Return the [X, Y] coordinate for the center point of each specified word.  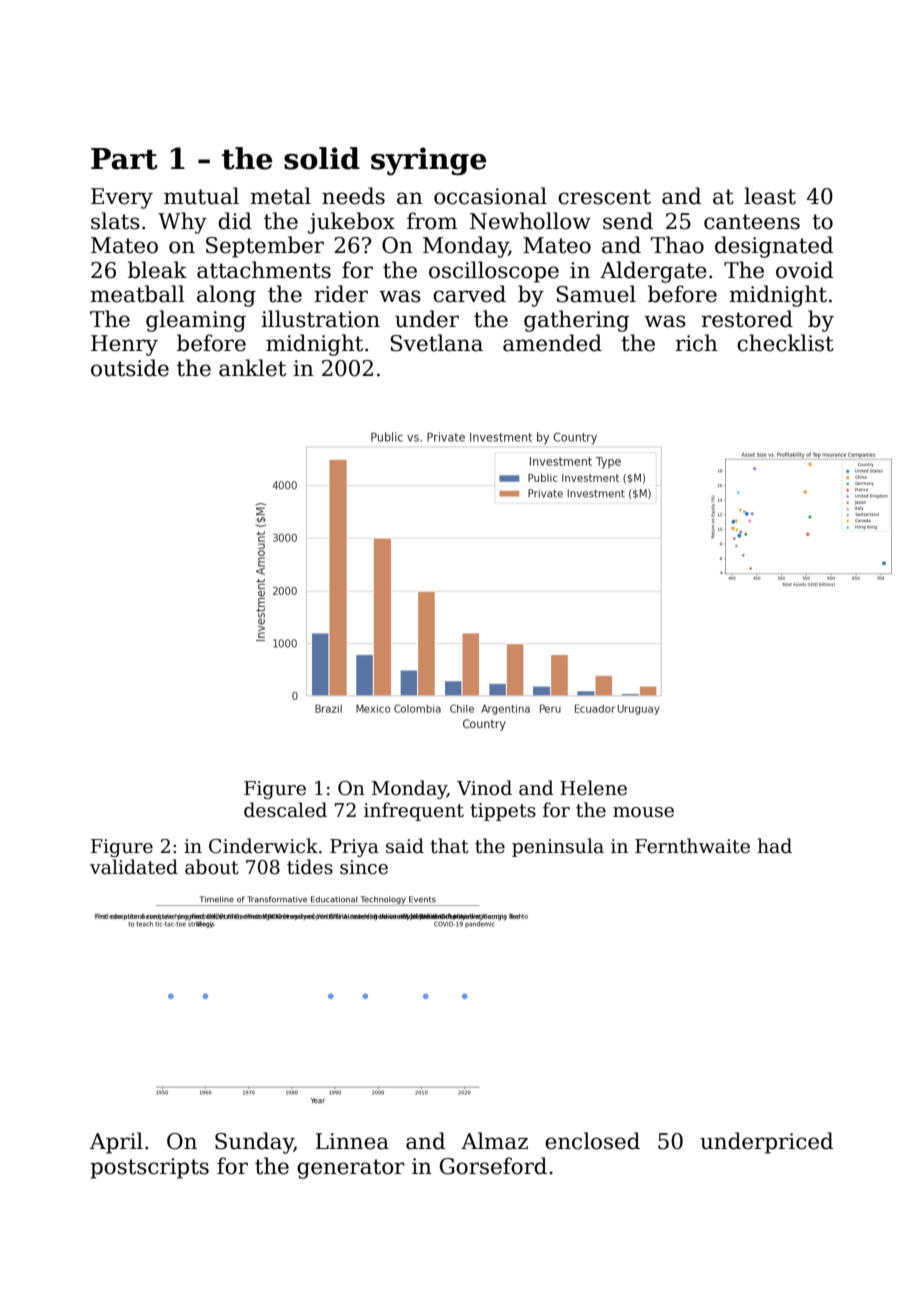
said [405, 846]
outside [130, 368]
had [774, 846]
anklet [252, 368]
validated [134, 867]
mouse [643, 812]
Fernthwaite [692, 846]
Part [124, 159]
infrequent [414, 811]
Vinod [484, 788]
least [770, 196]
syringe [429, 161]
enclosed [592, 1141]
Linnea [352, 1141]
